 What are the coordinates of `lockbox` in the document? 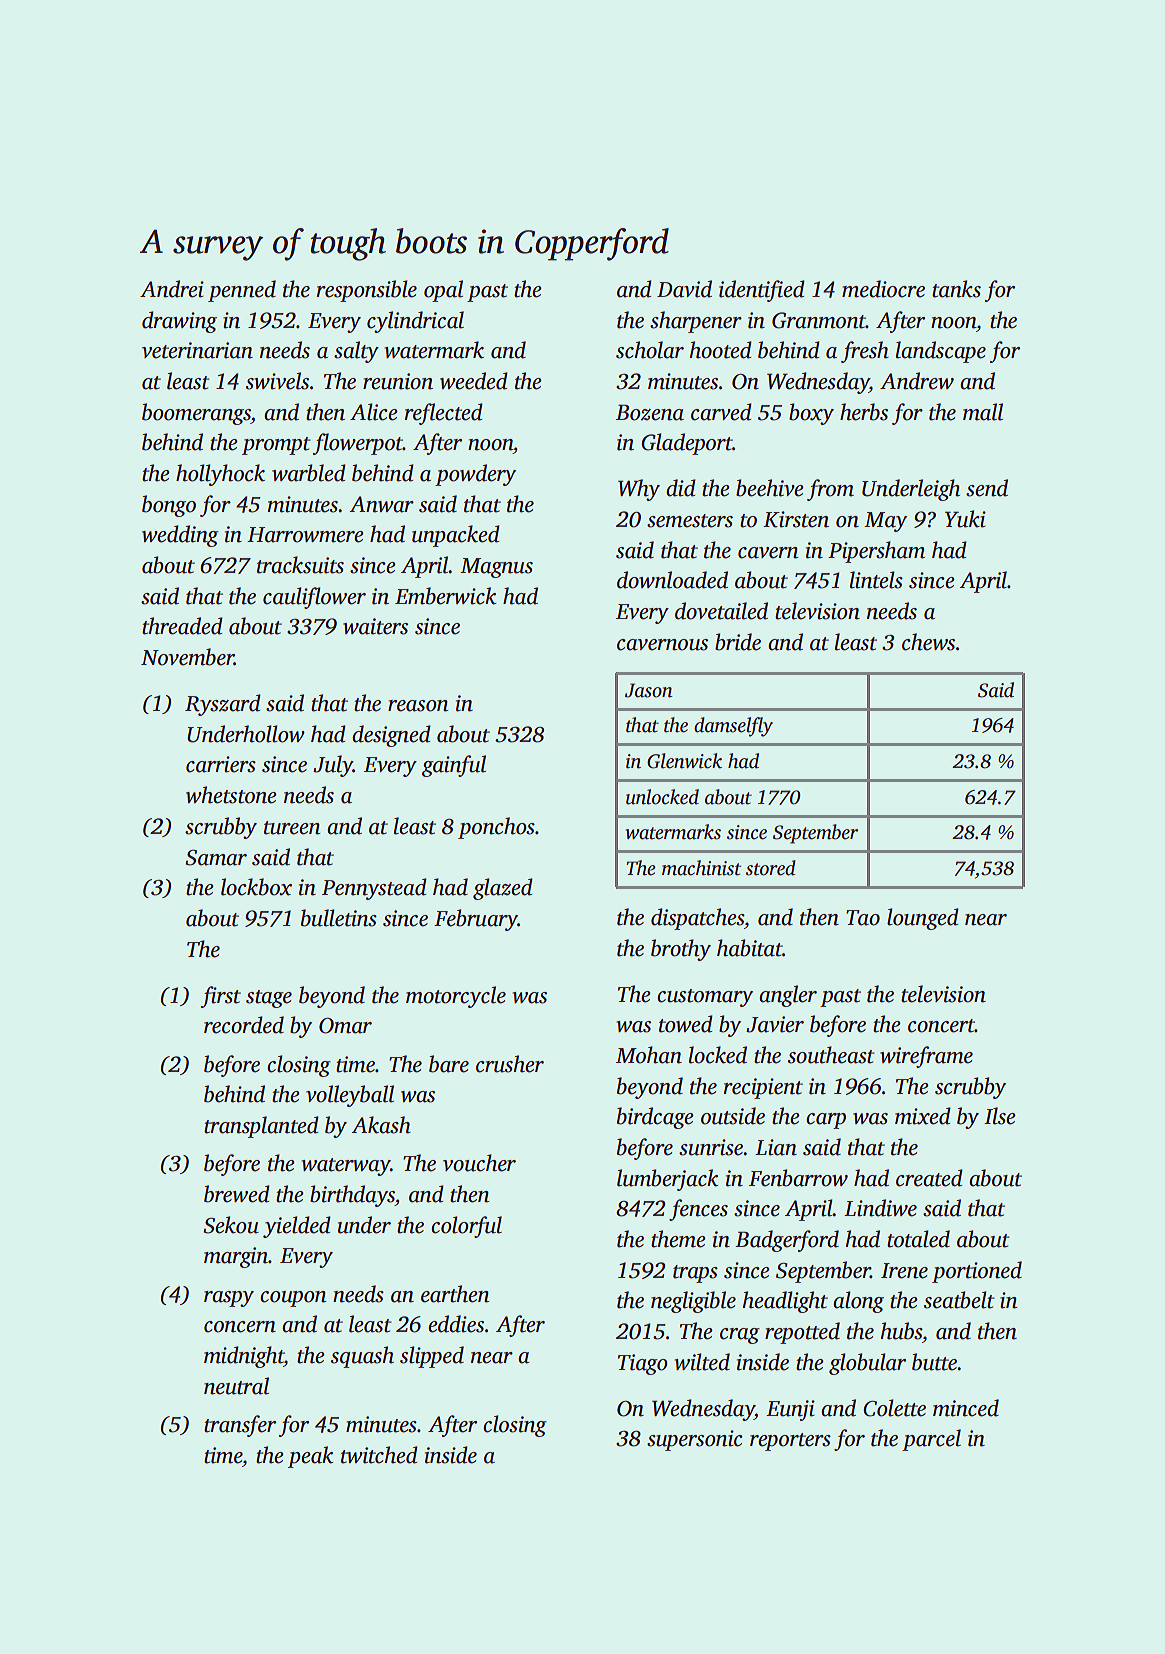 It's located at (256, 887).
